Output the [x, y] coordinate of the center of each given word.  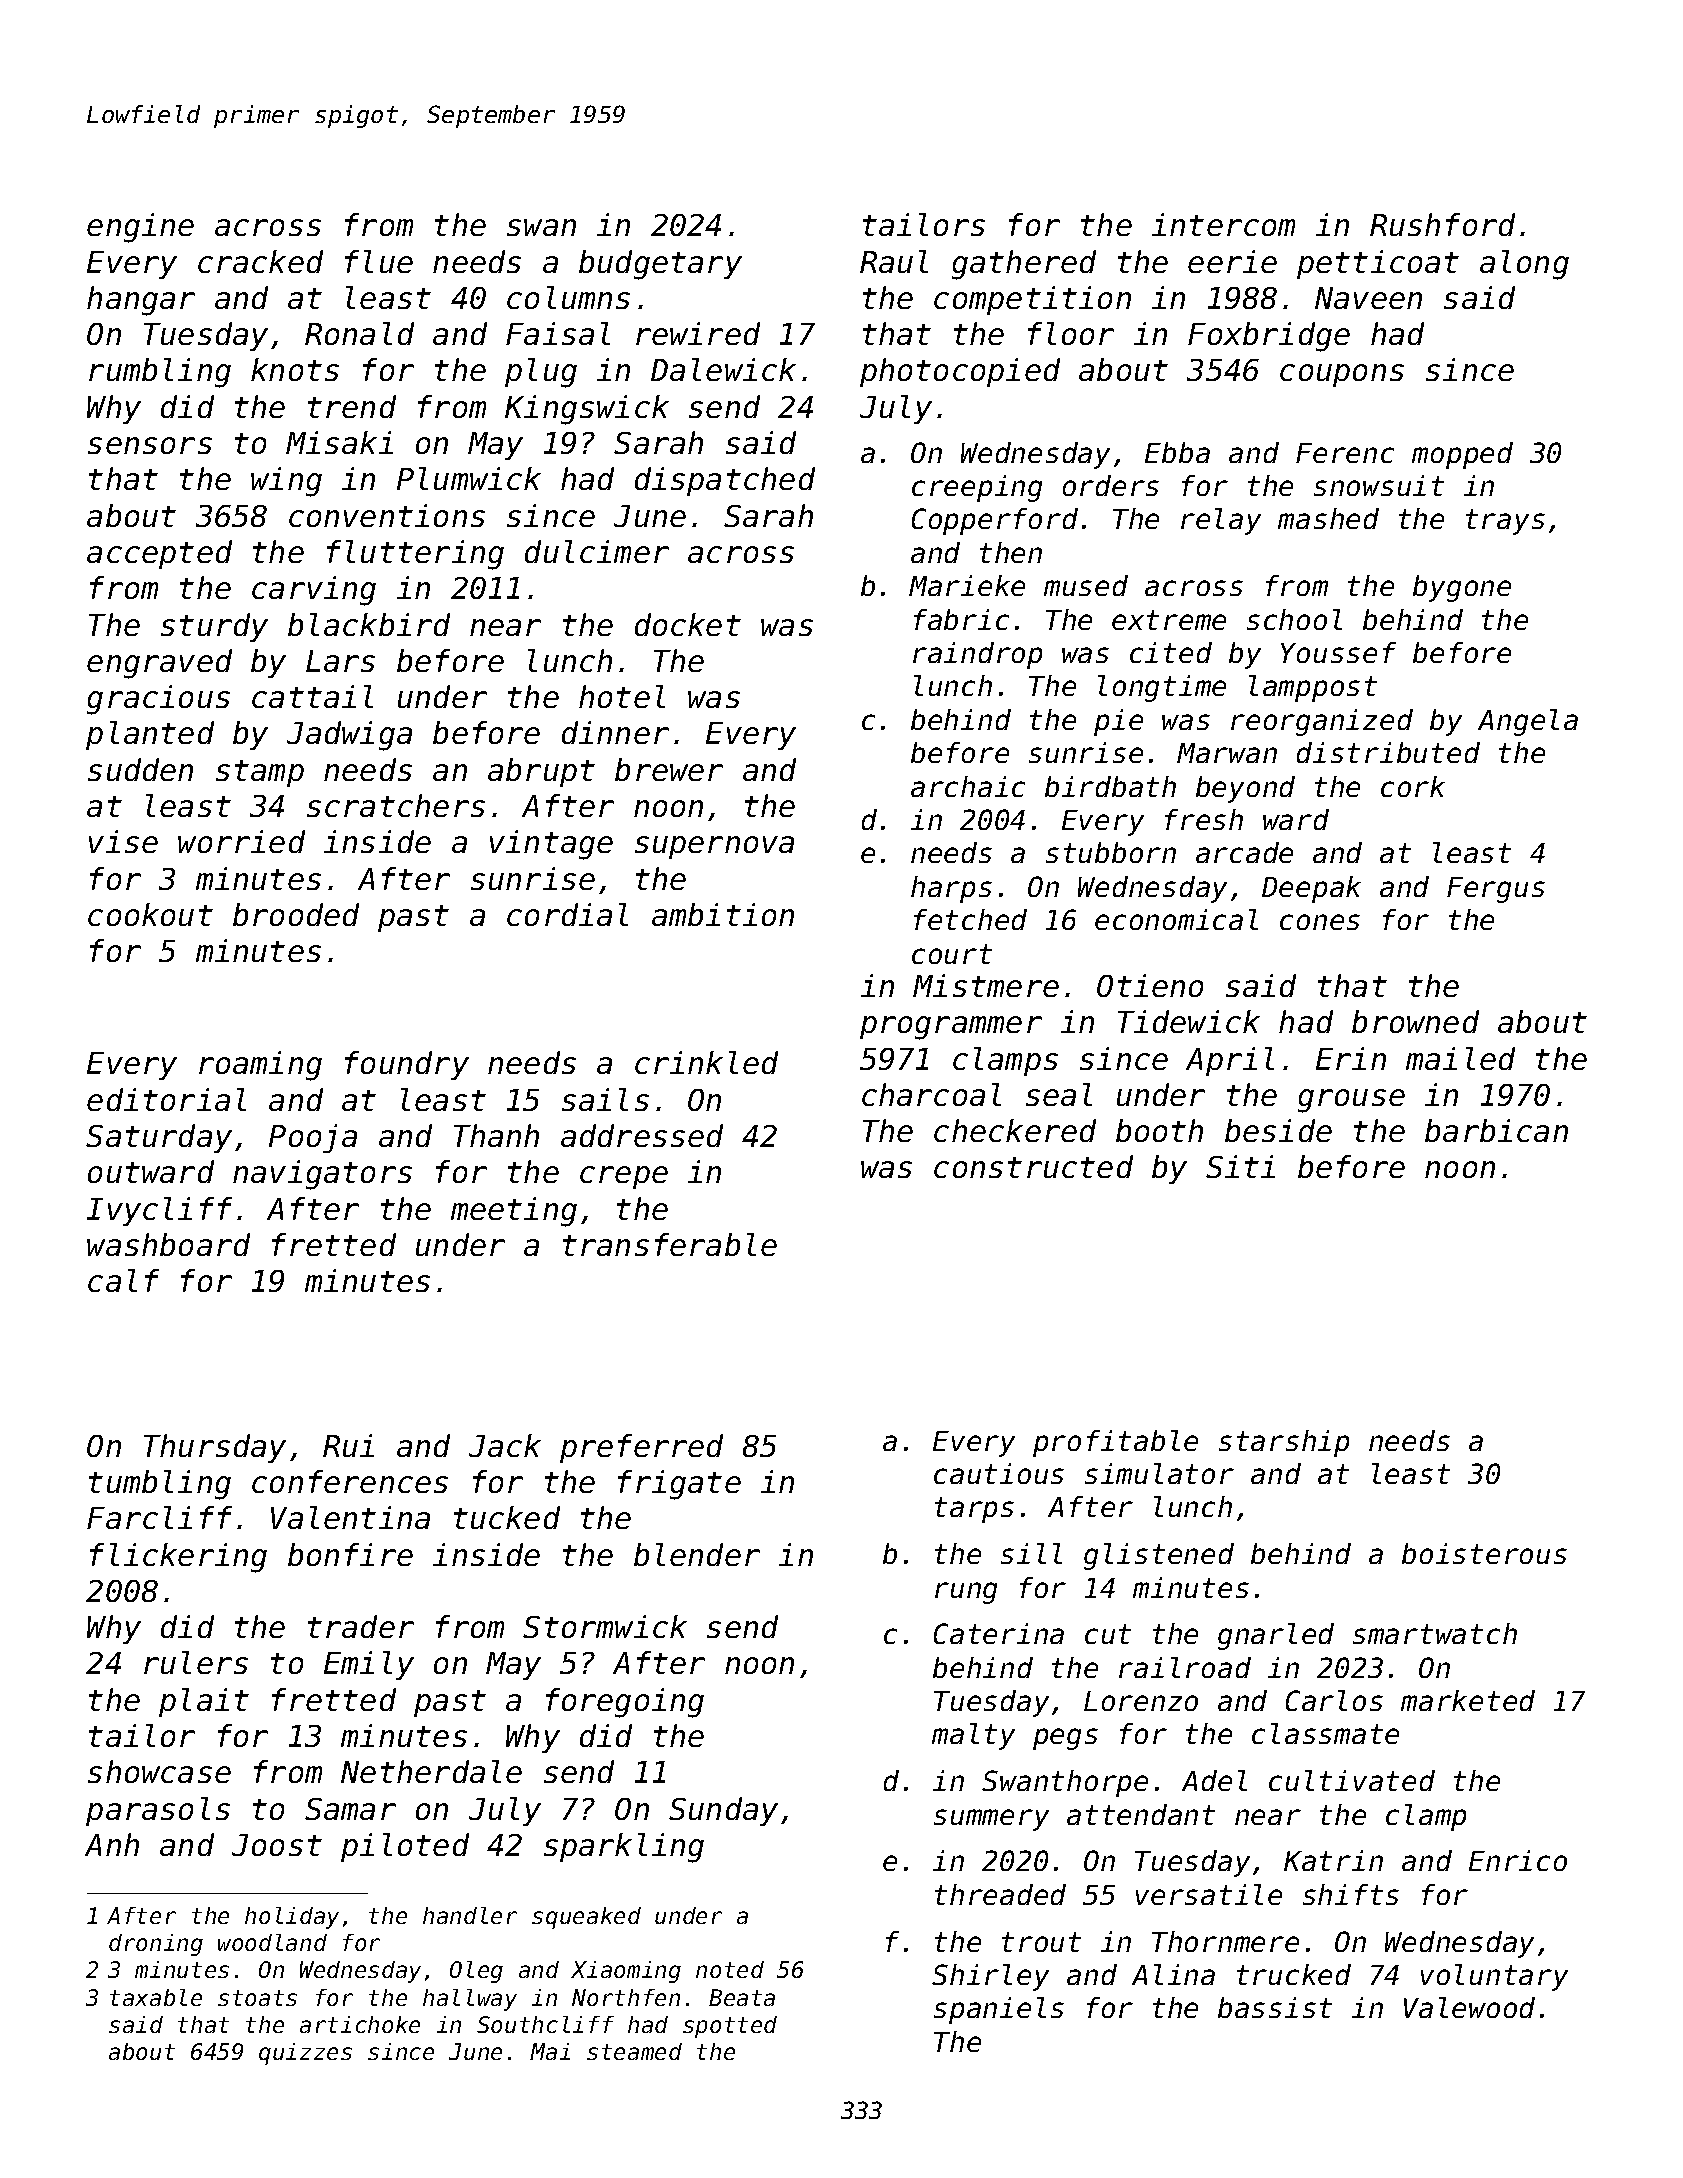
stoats [257, 1998]
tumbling [160, 1485]
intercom [1223, 224]
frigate [679, 1485]
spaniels [999, 2010]
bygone [1462, 588]
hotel [622, 696]
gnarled [1276, 1636]
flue [379, 261]
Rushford [1442, 224]
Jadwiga [349, 736]
